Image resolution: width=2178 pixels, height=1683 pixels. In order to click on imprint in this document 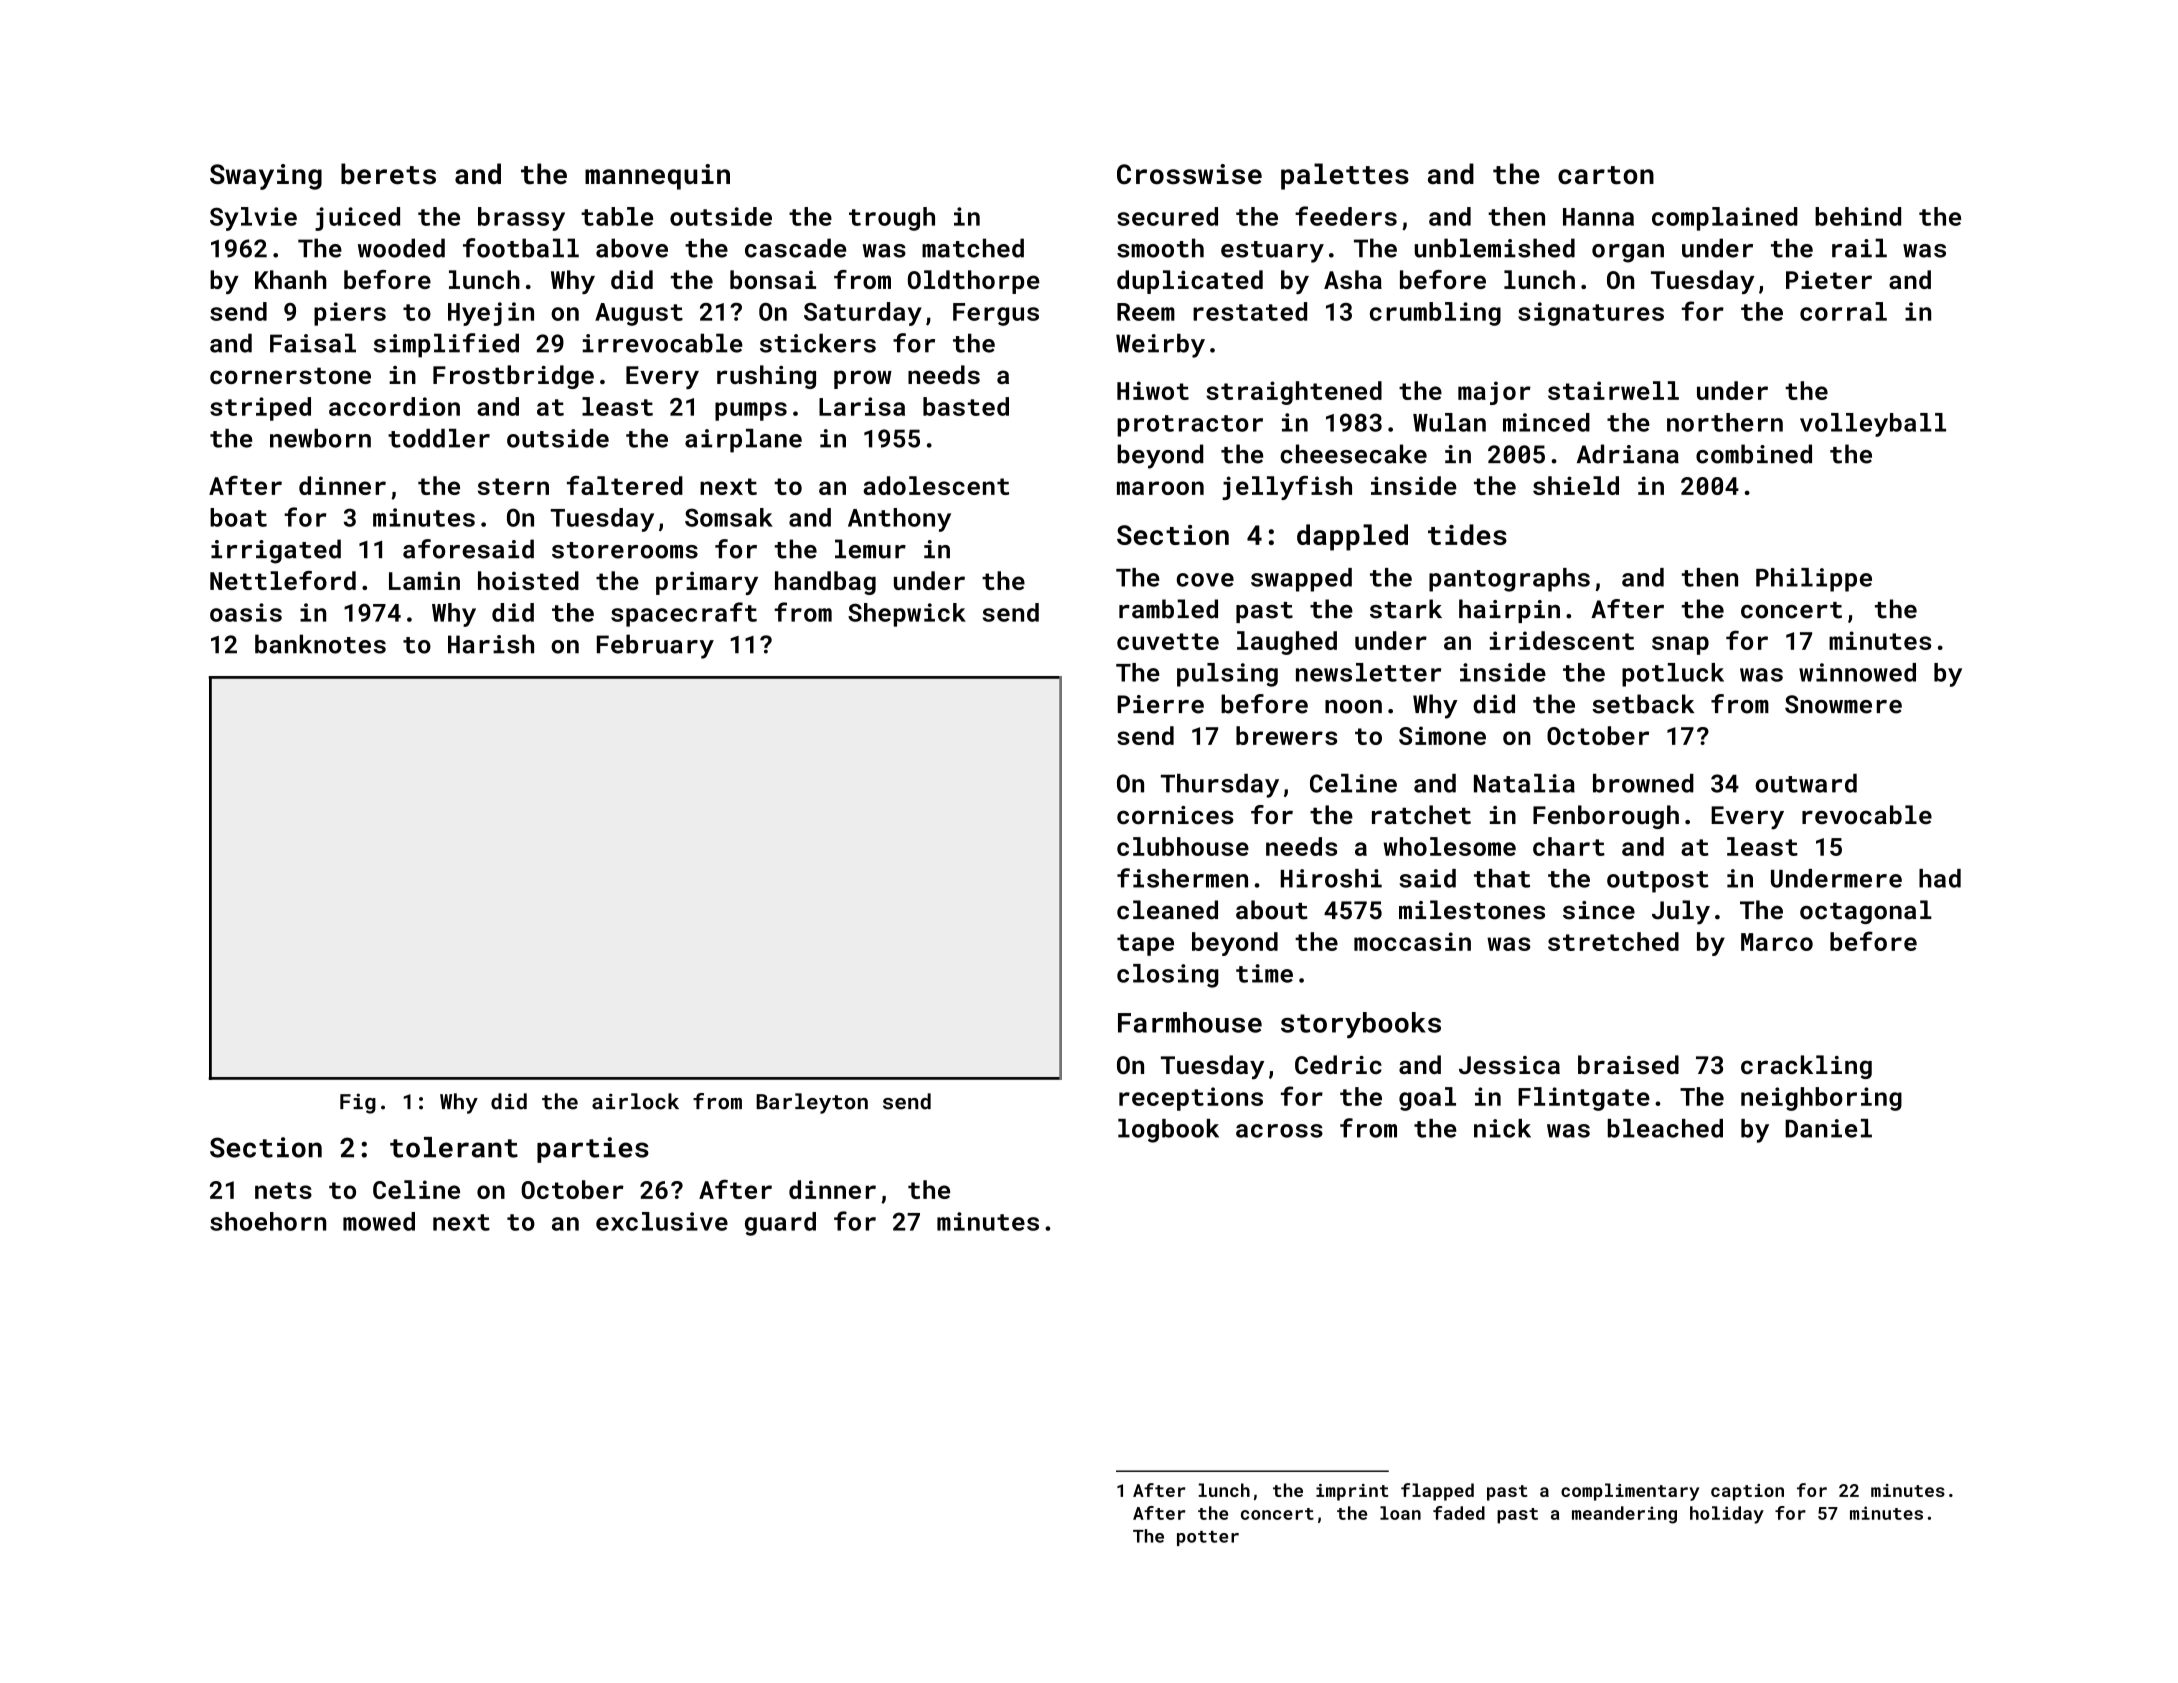, I will do `click(1352, 1492)`.
